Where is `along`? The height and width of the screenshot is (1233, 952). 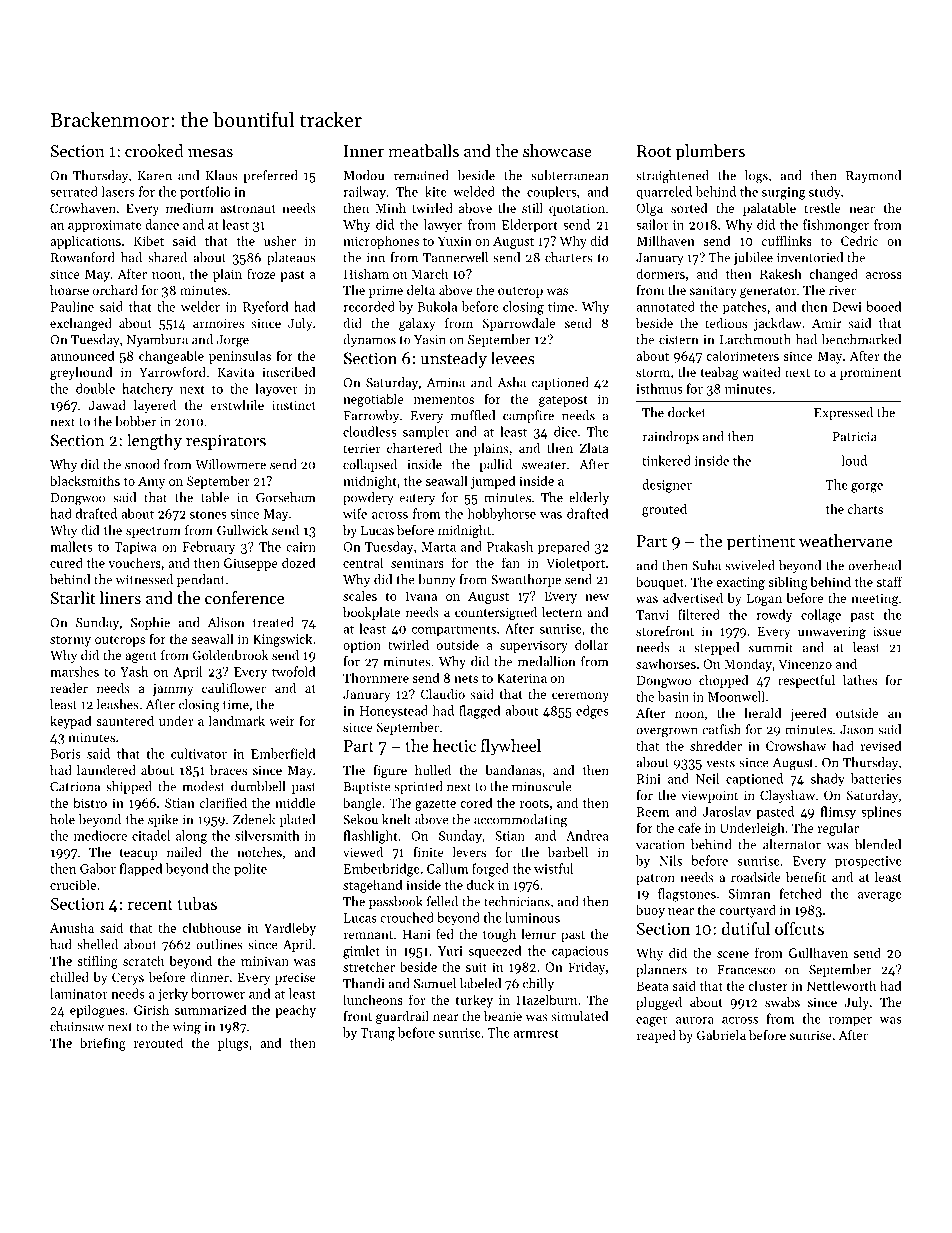
along is located at coordinates (191, 837).
